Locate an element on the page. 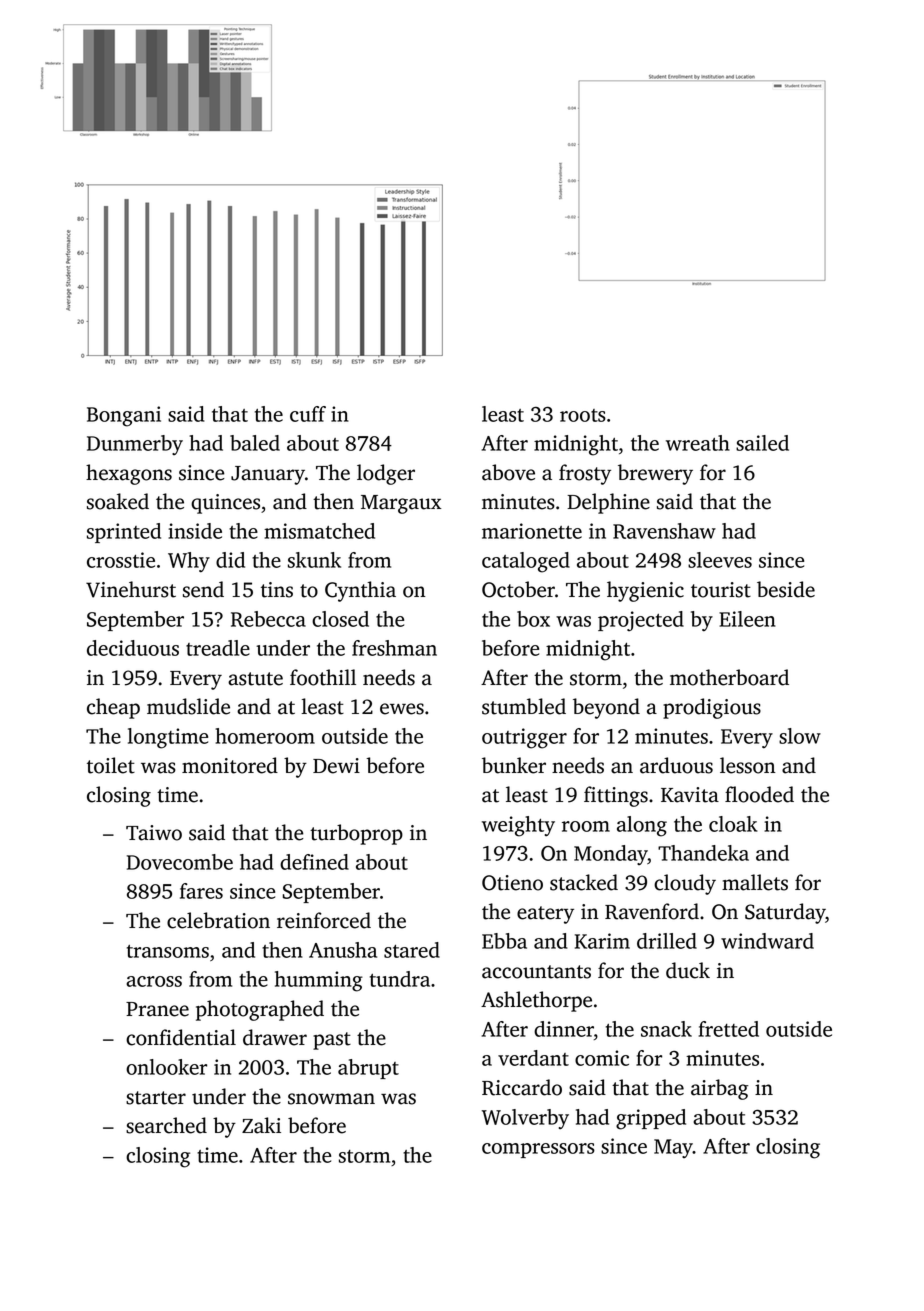 This document has width=924, height=1311. Ravenshaw is located at coordinates (664, 531).
